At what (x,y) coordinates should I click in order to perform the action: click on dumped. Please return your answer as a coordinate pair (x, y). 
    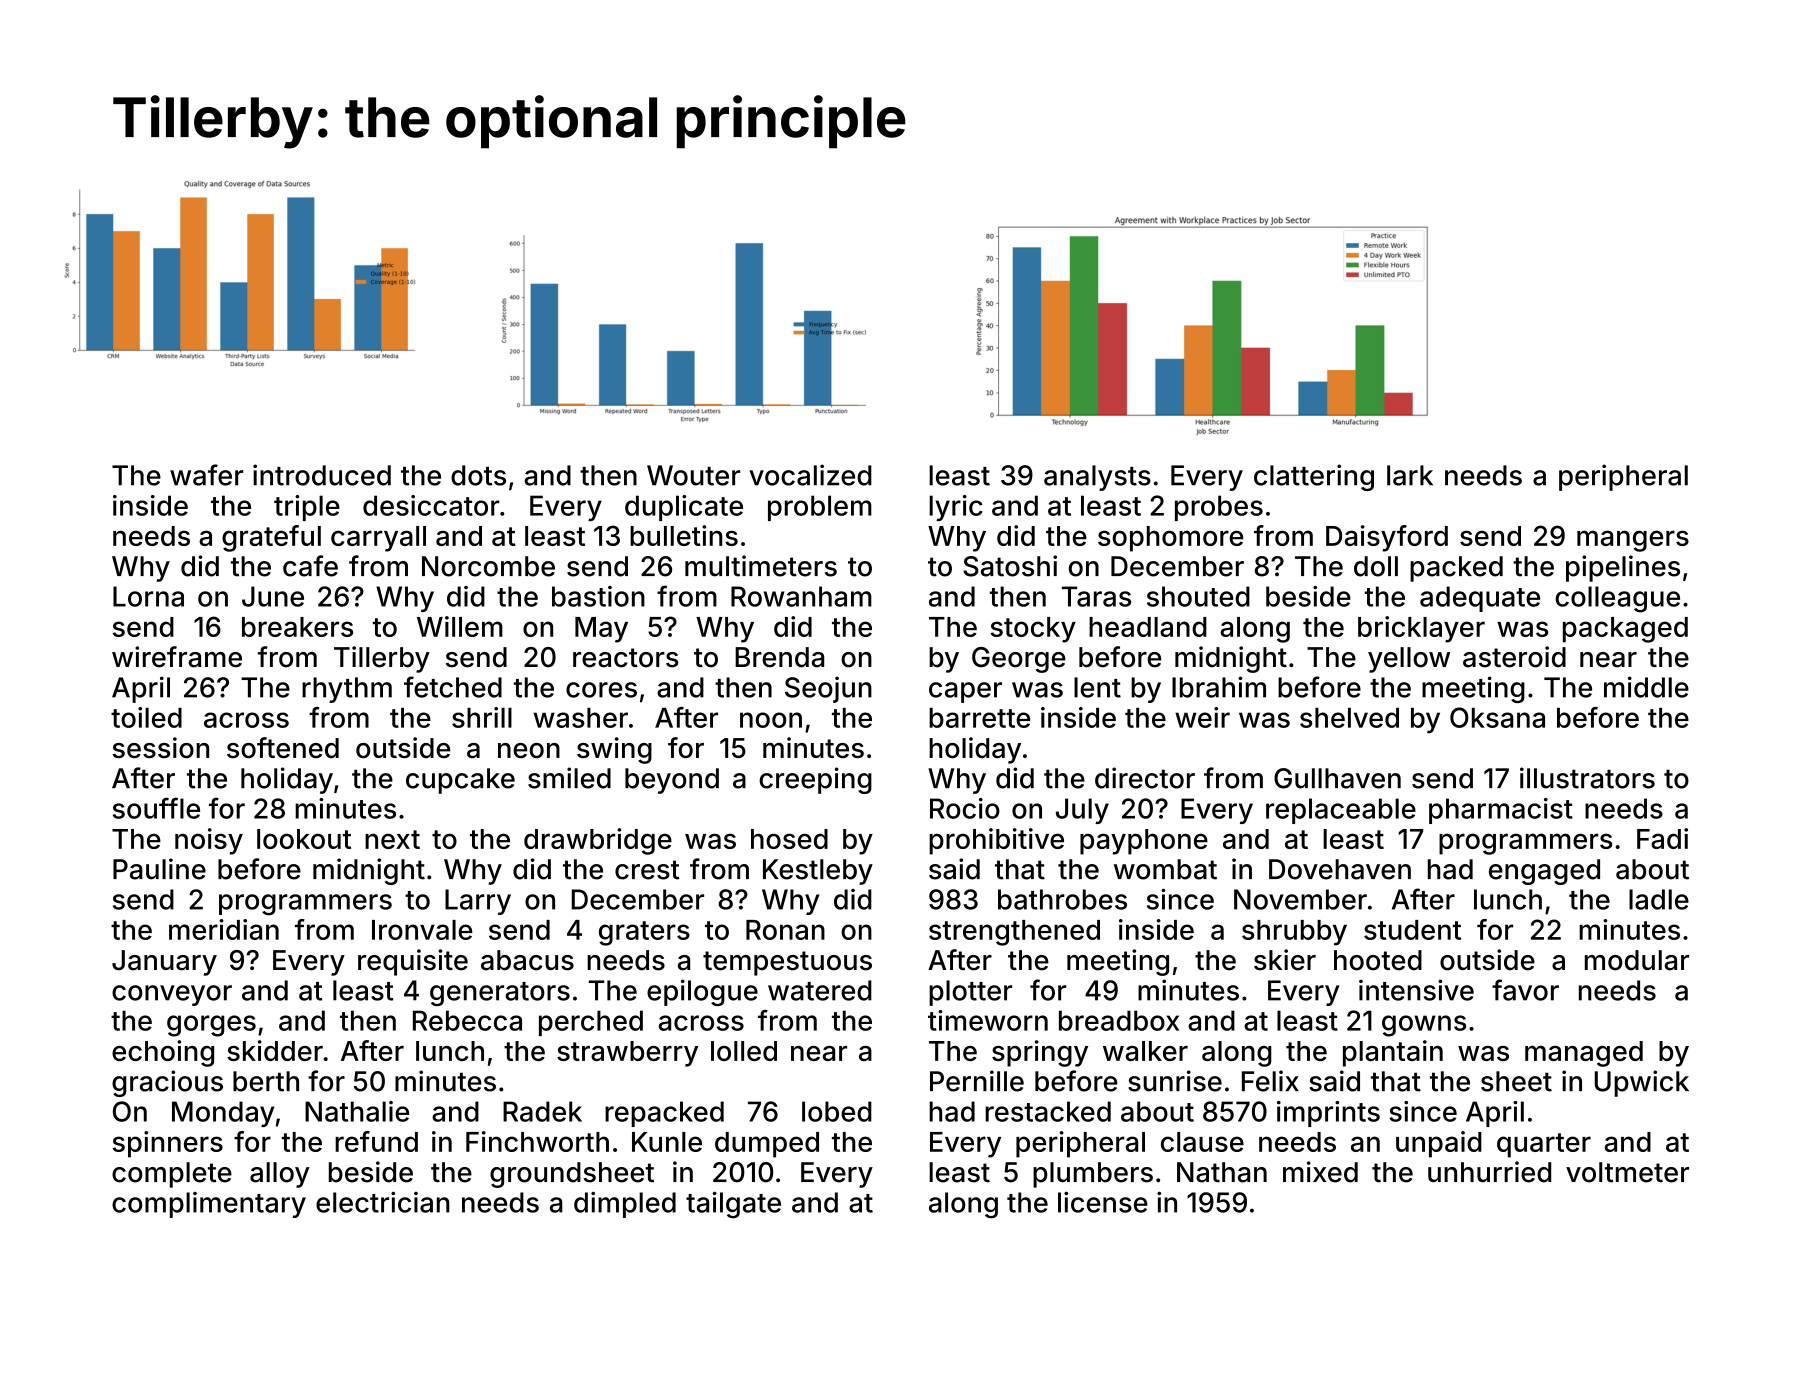
    Looking at the image, I should click on (767, 1145).
